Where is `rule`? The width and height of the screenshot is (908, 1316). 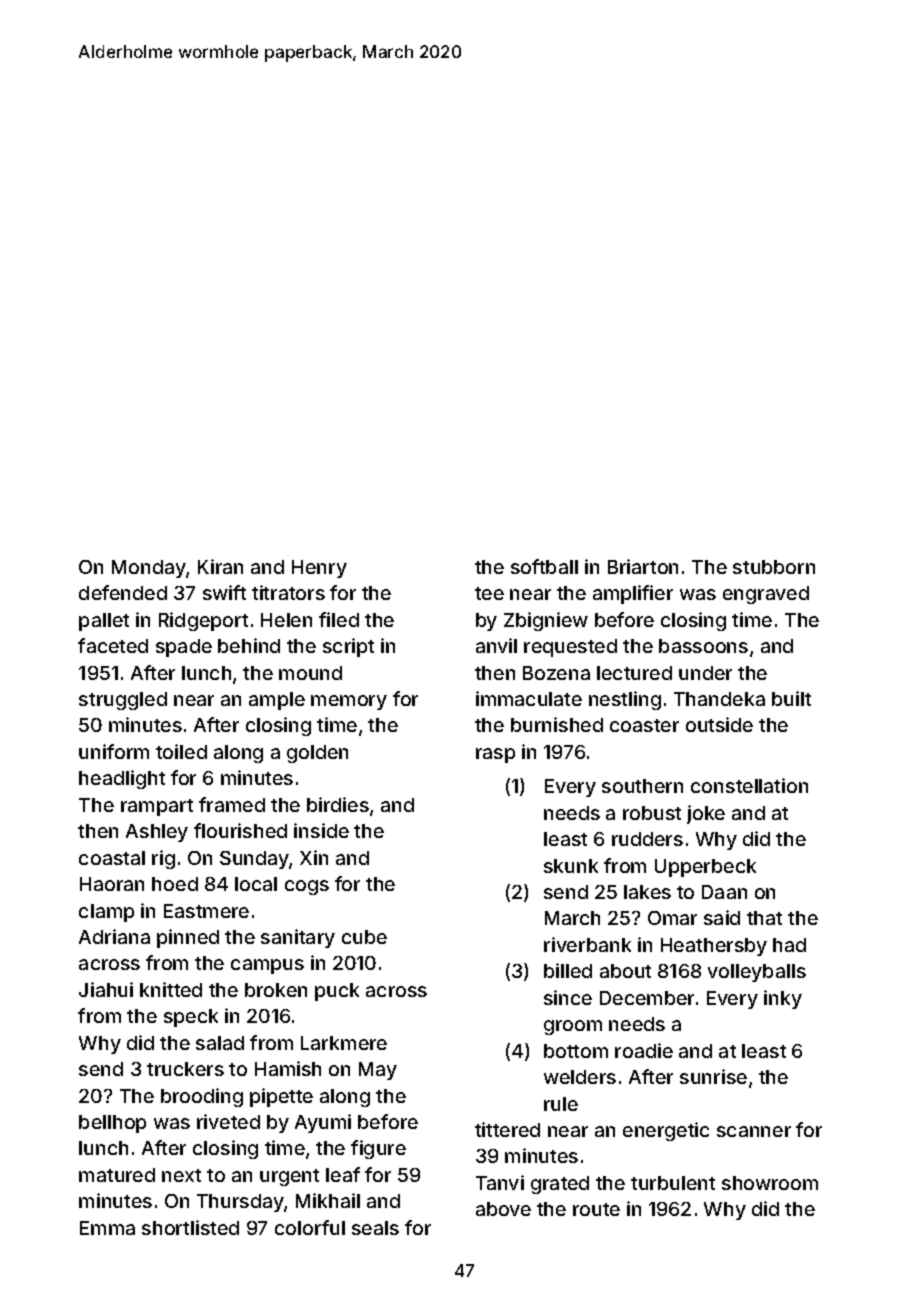 rule is located at coordinates (561, 1104).
